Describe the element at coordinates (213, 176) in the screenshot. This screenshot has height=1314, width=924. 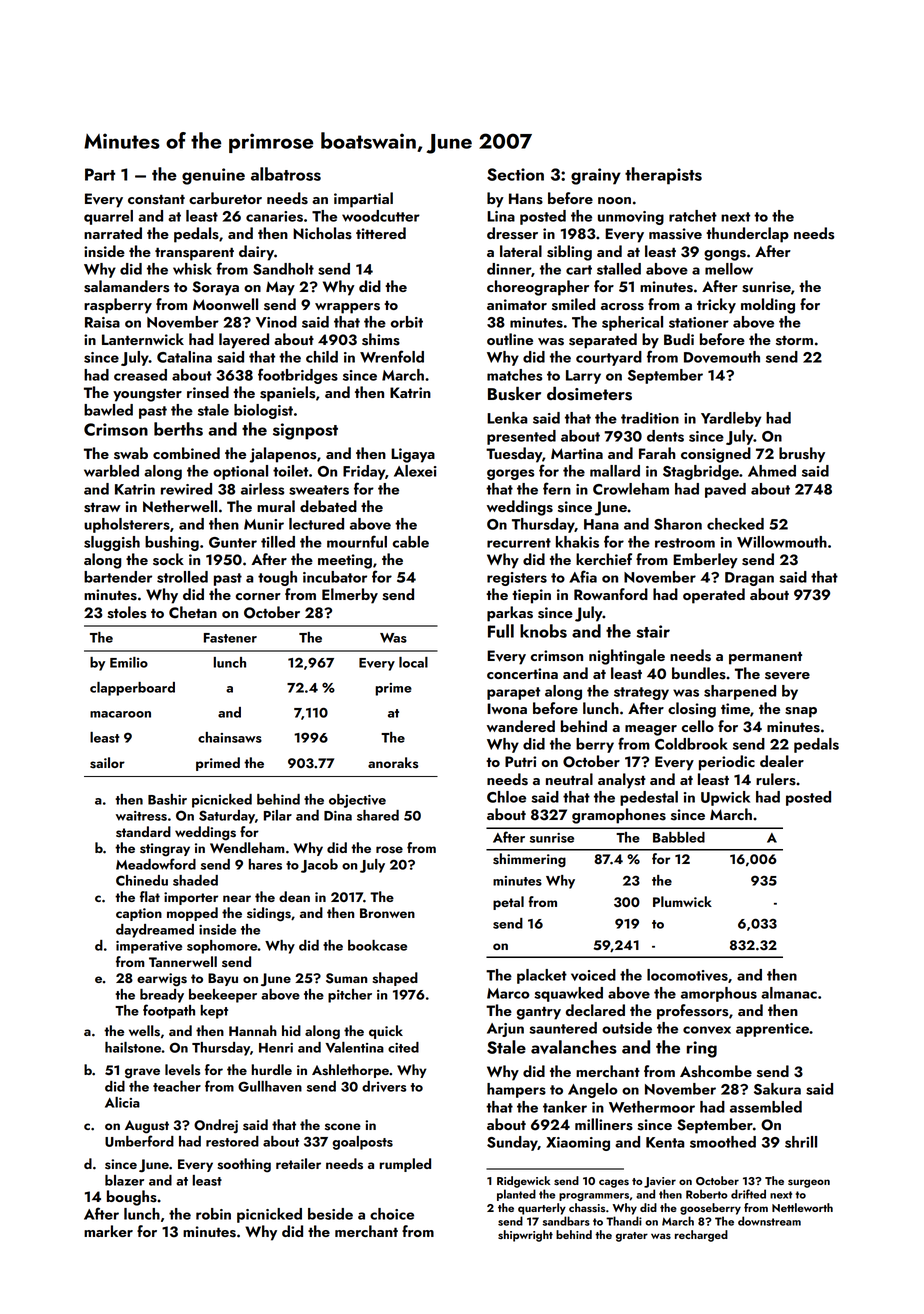
I see `genuine` at that location.
